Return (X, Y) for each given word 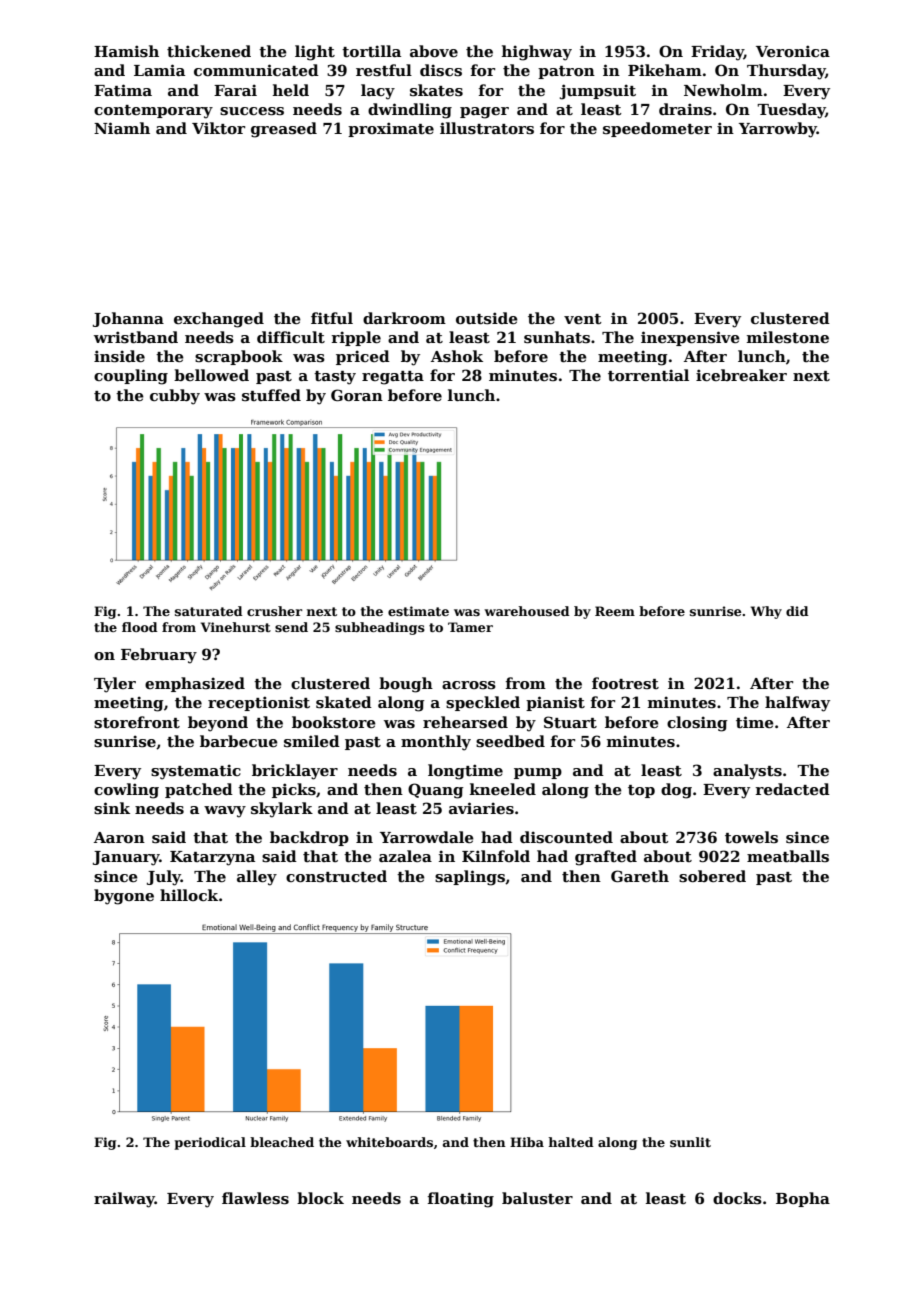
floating (461, 1200)
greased (284, 130)
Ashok (457, 356)
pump (538, 773)
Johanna (128, 319)
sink (112, 808)
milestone (788, 337)
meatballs (788, 856)
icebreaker (741, 375)
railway (124, 1200)
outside (487, 318)
